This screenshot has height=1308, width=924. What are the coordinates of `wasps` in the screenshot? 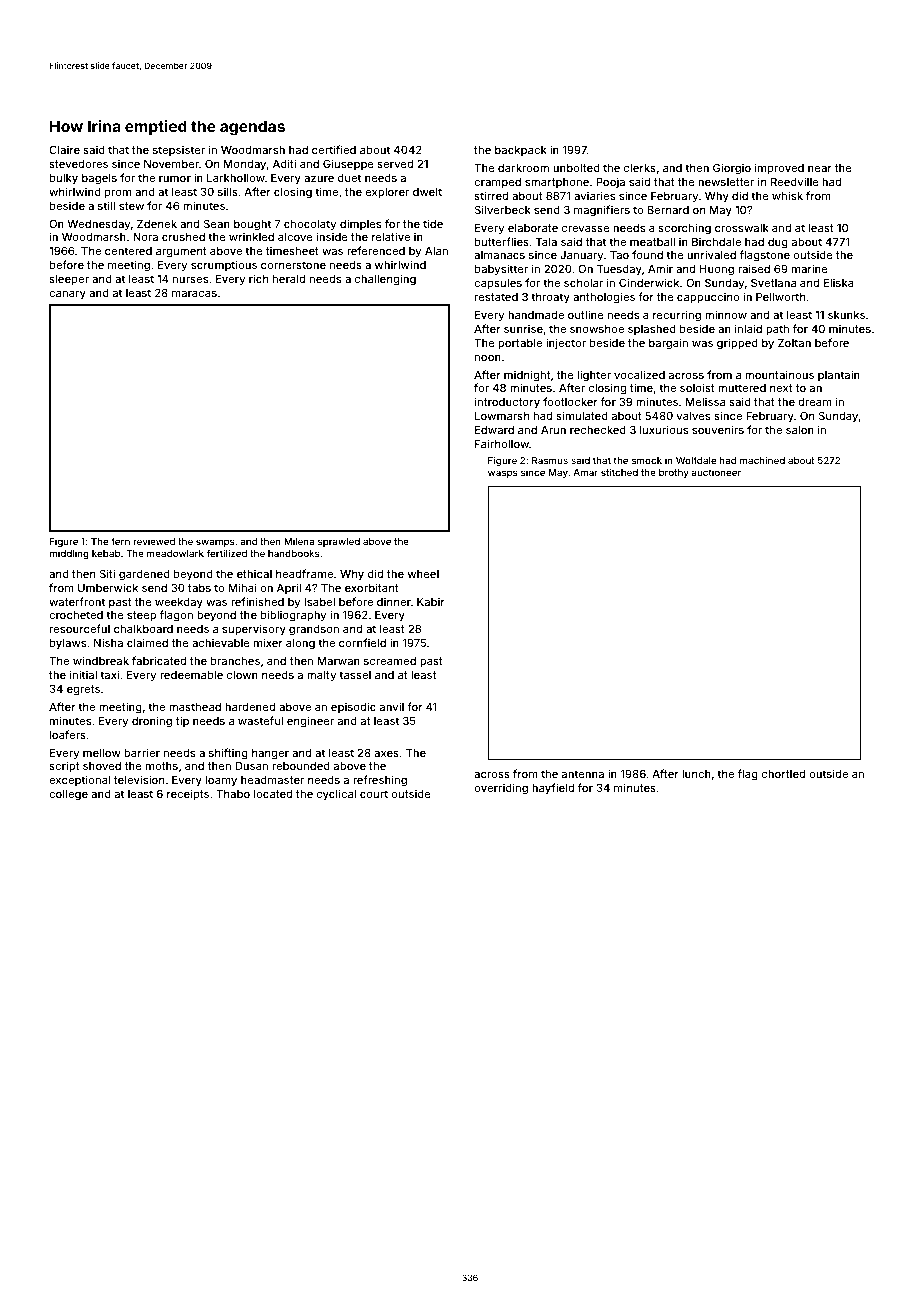 It's located at (503, 474).
